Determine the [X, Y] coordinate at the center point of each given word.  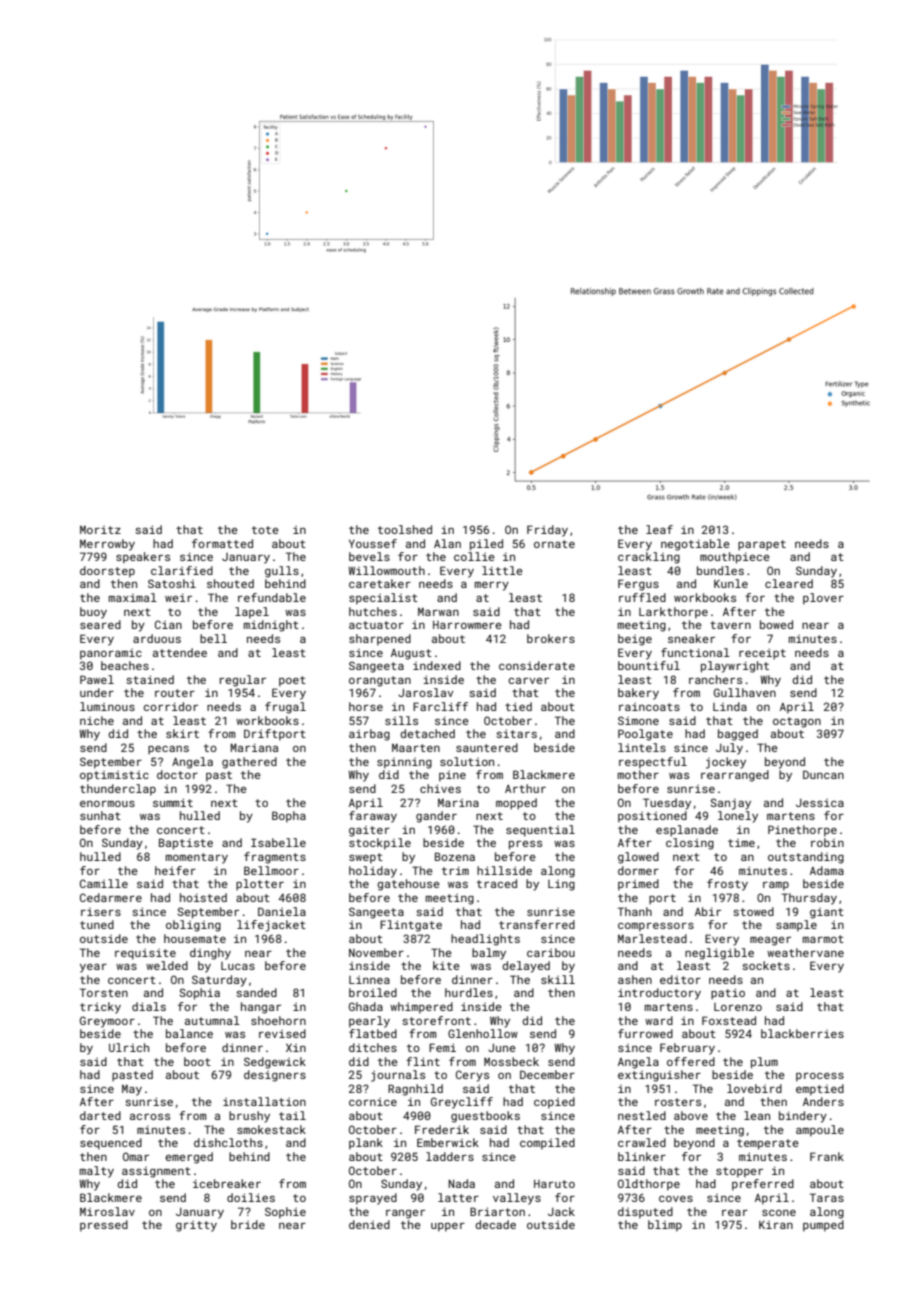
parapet [762, 545]
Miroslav [107, 1211]
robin [827, 842]
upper [448, 1227]
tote [265, 530]
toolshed [405, 529]
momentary [197, 858]
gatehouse [408, 885]
